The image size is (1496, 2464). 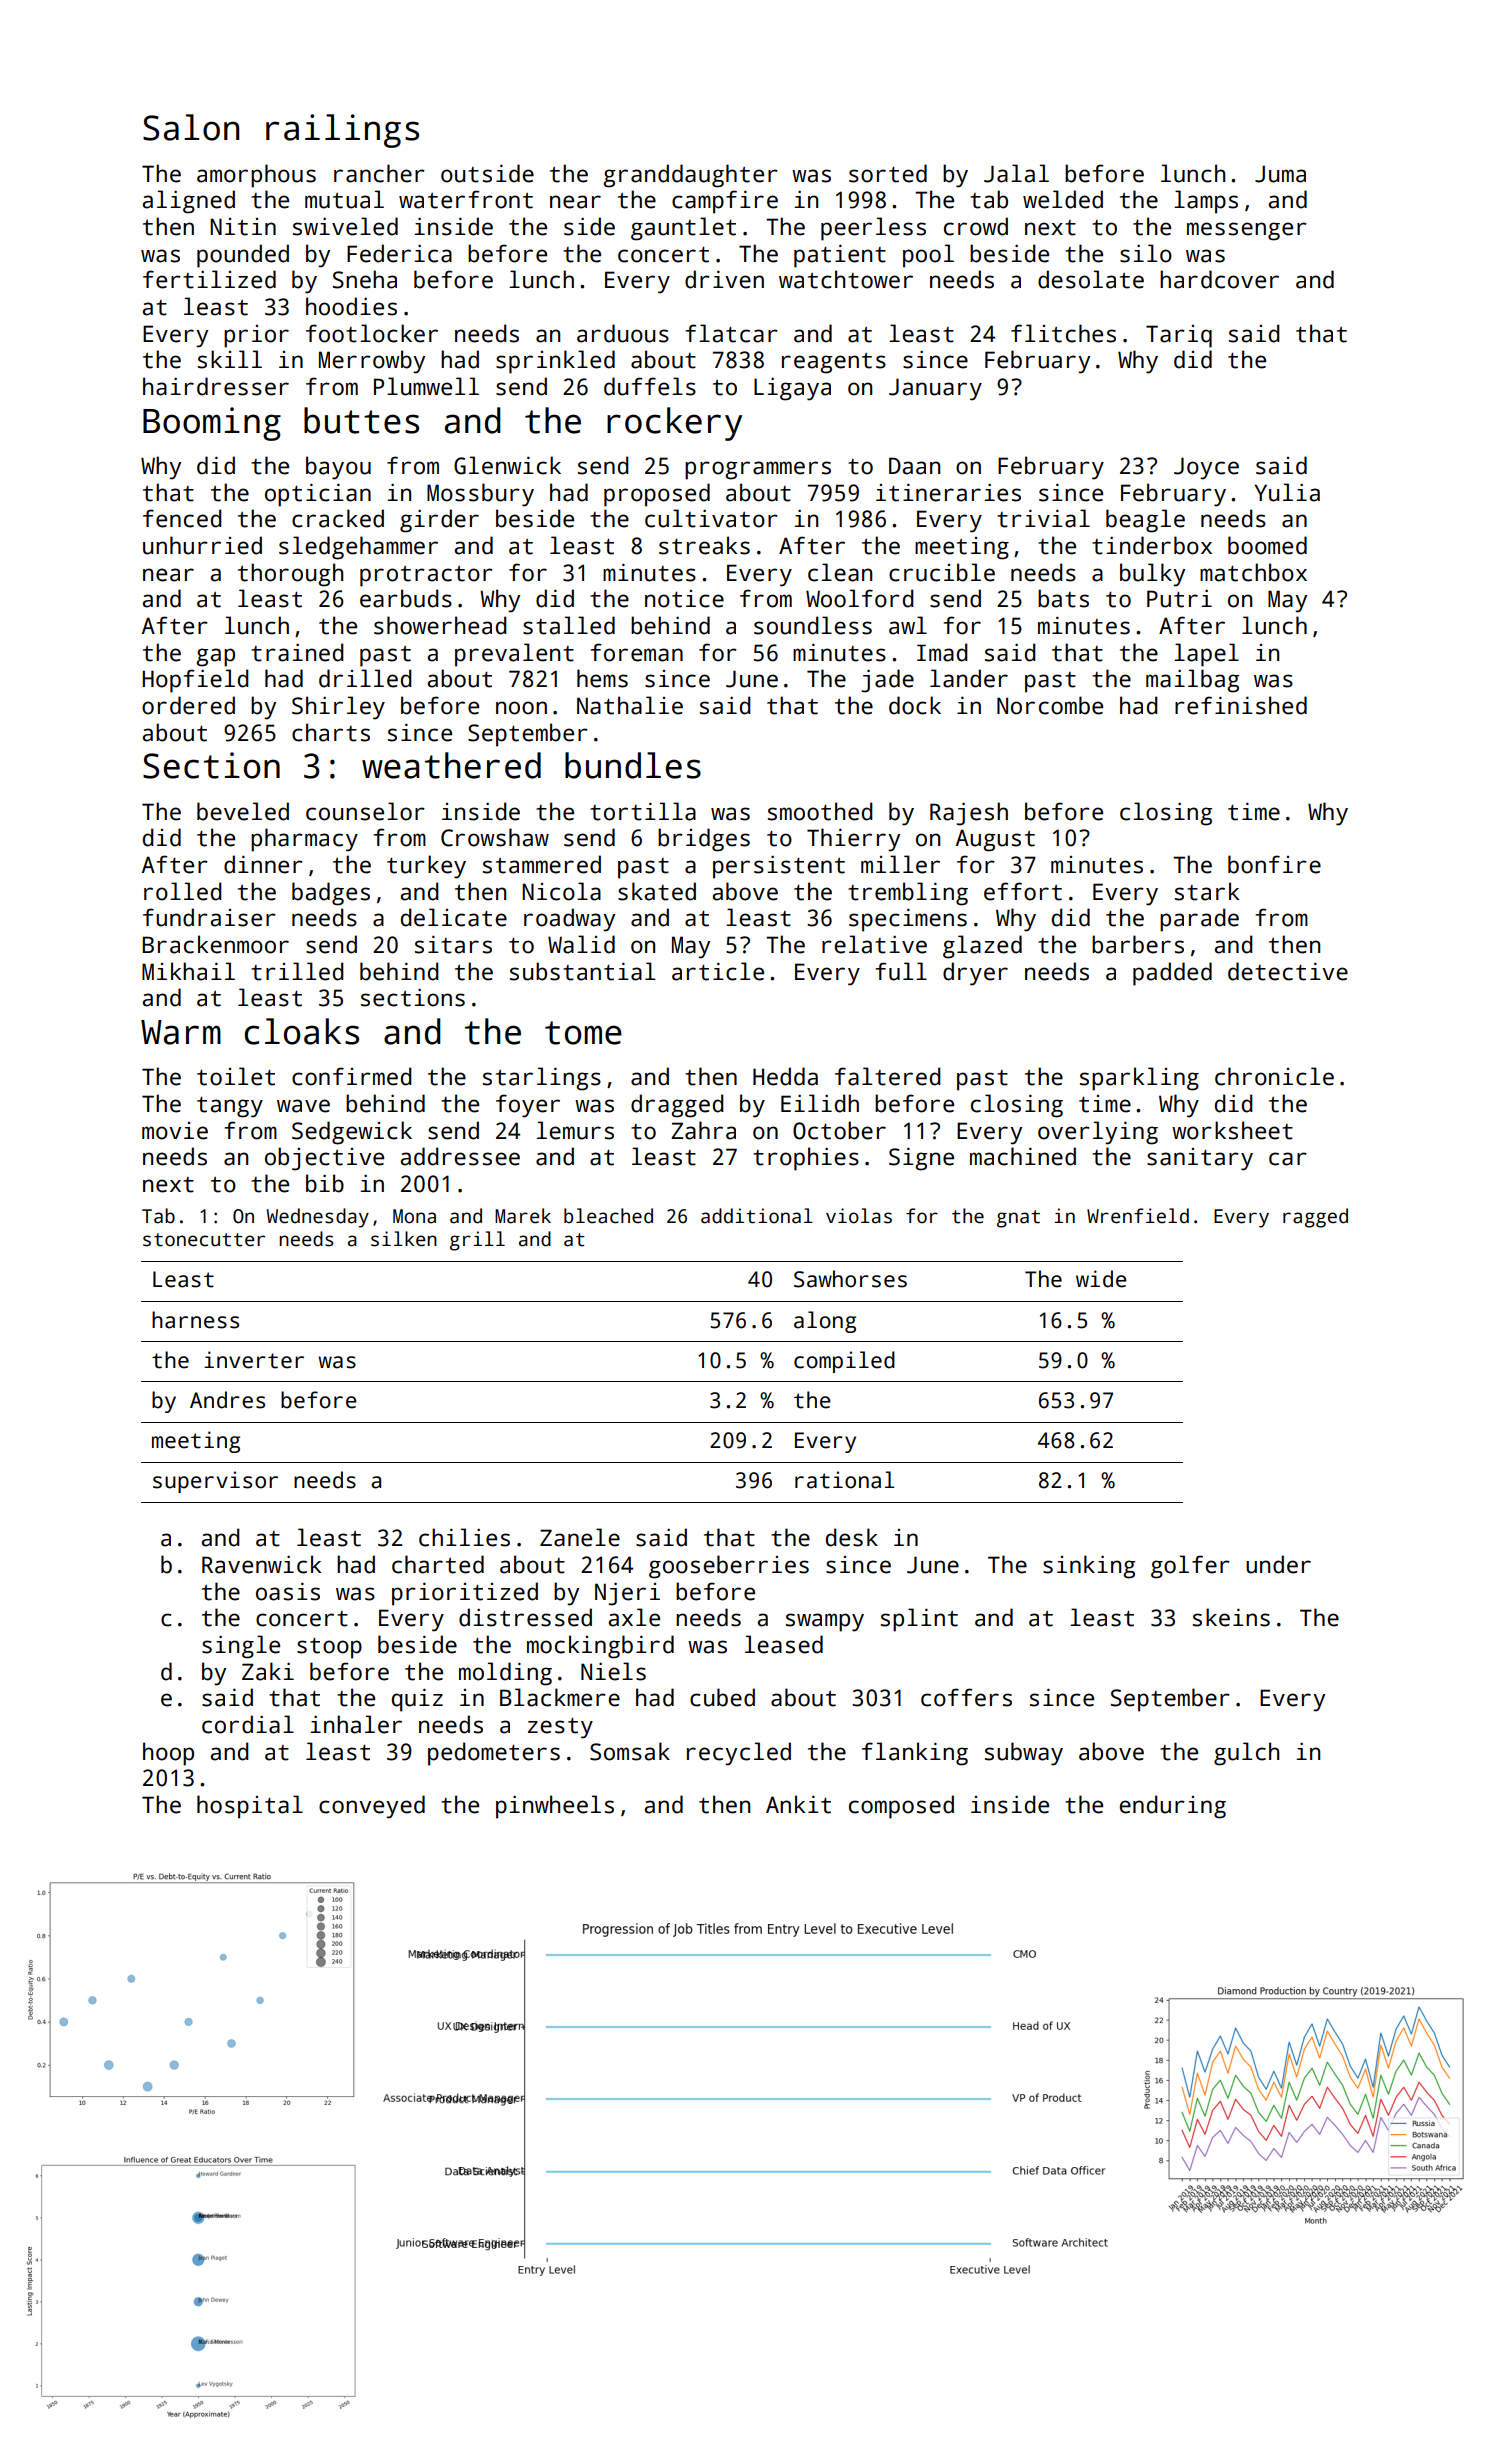 I want to click on protractor, so click(x=426, y=576).
